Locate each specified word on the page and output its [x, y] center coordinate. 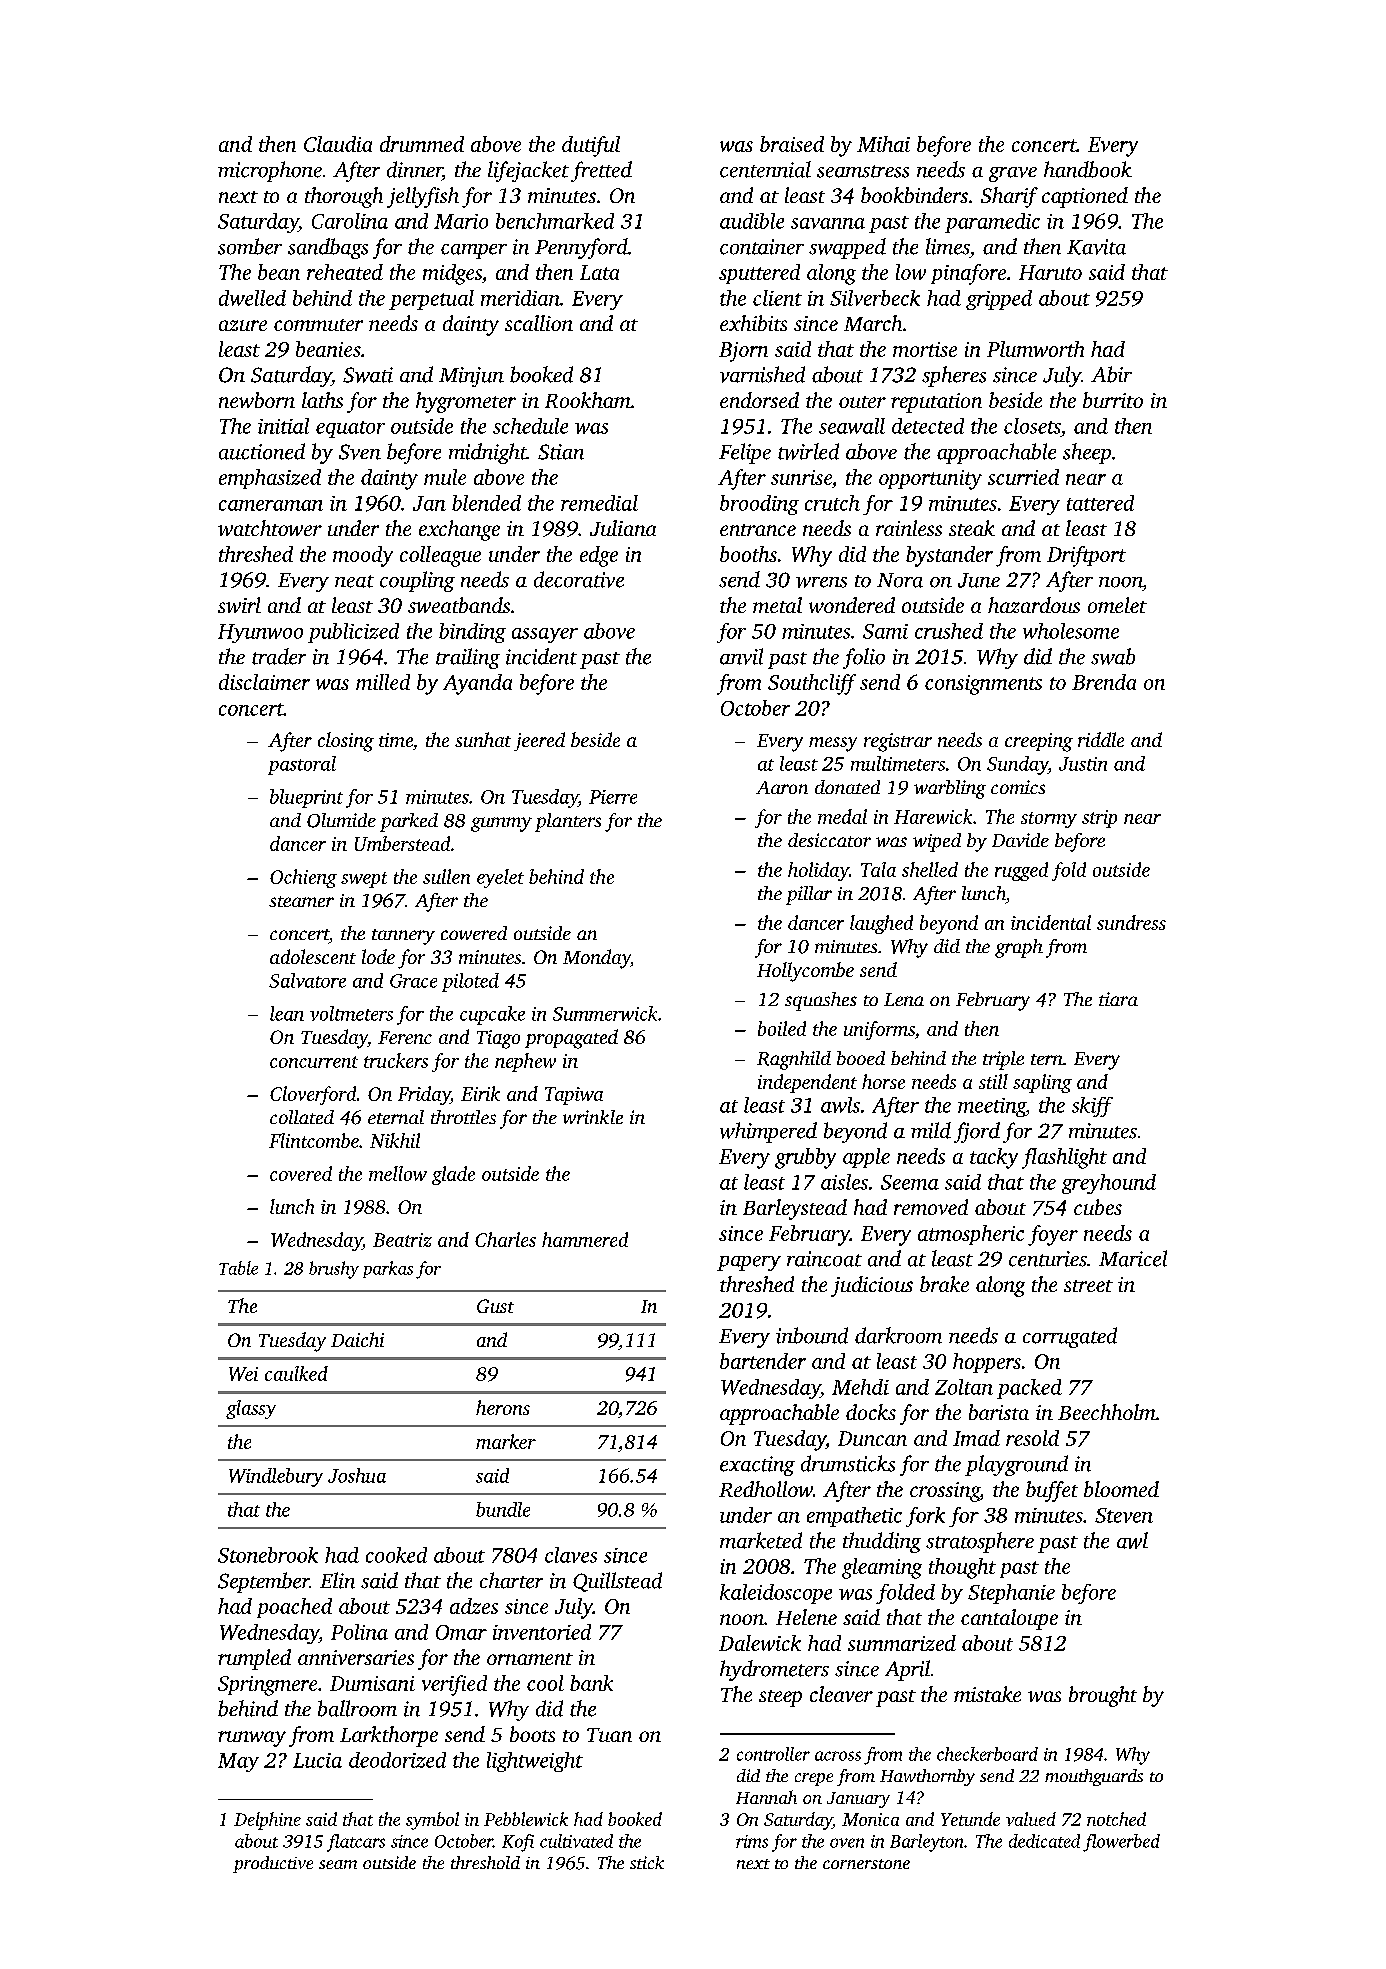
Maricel [1133, 1258]
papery [749, 1263]
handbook [1088, 169]
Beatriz [402, 1240]
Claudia [338, 144]
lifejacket [528, 171]
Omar [461, 1632]
